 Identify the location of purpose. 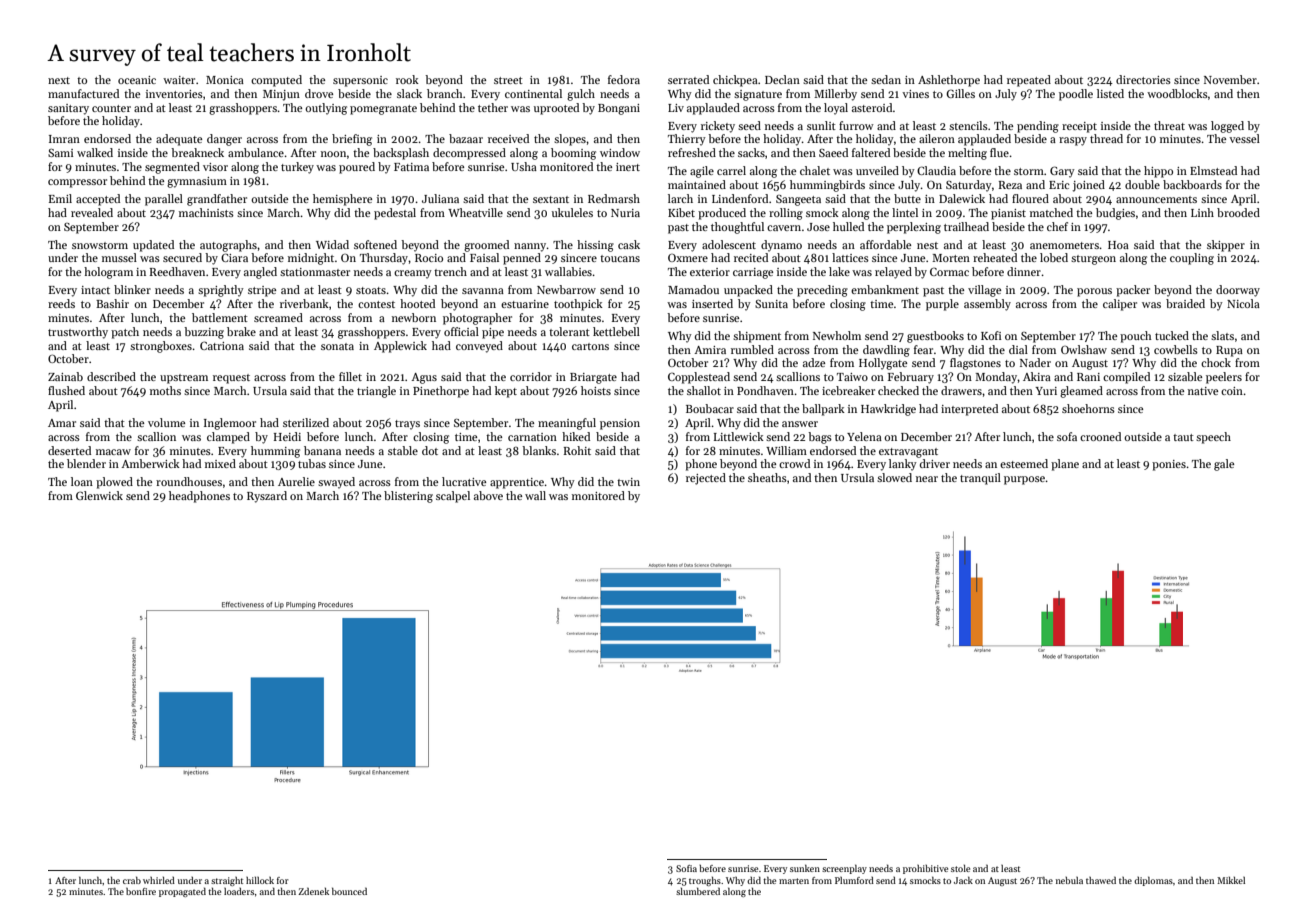
(1024, 480).
